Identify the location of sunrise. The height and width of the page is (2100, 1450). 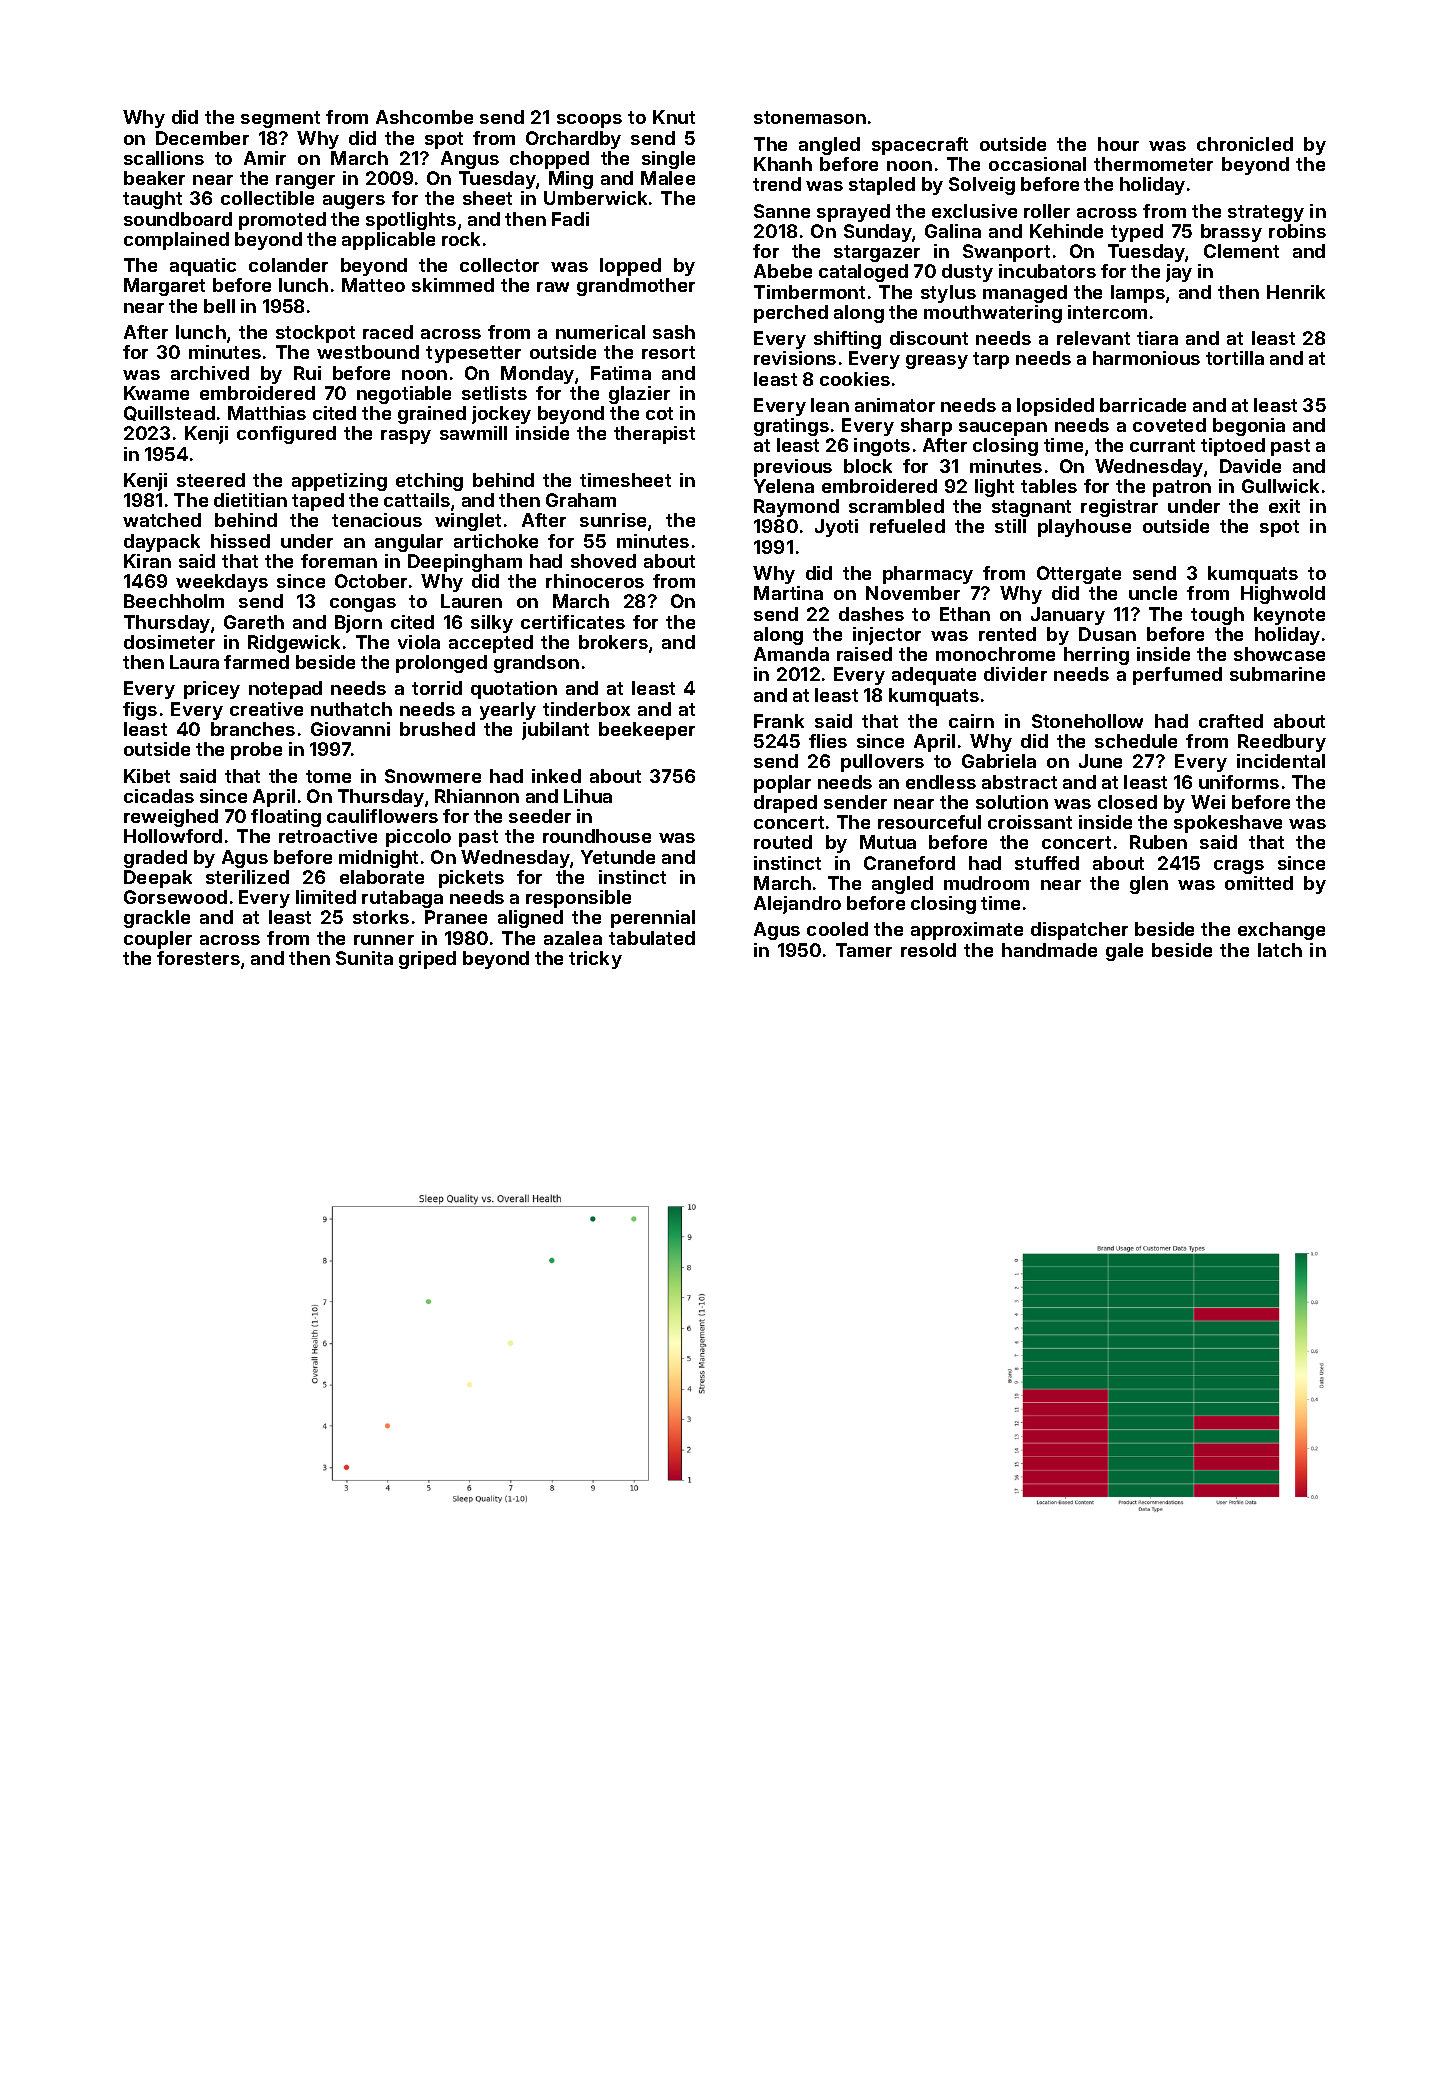
(613, 520).
